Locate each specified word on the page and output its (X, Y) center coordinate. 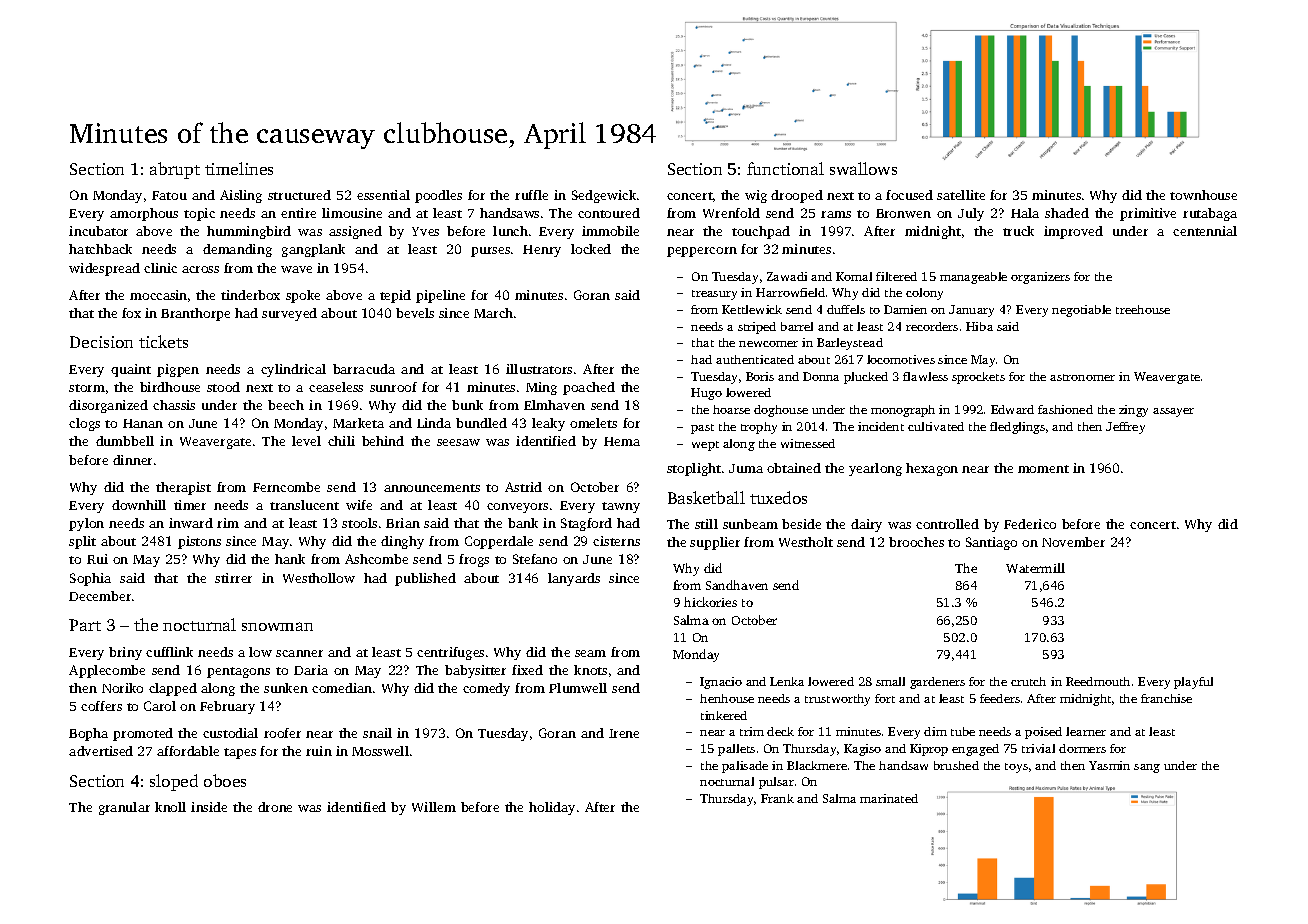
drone (275, 807)
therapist (183, 488)
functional (785, 168)
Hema (622, 441)
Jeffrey (1125, 428)
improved (1073, 232)
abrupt (175, 170)
